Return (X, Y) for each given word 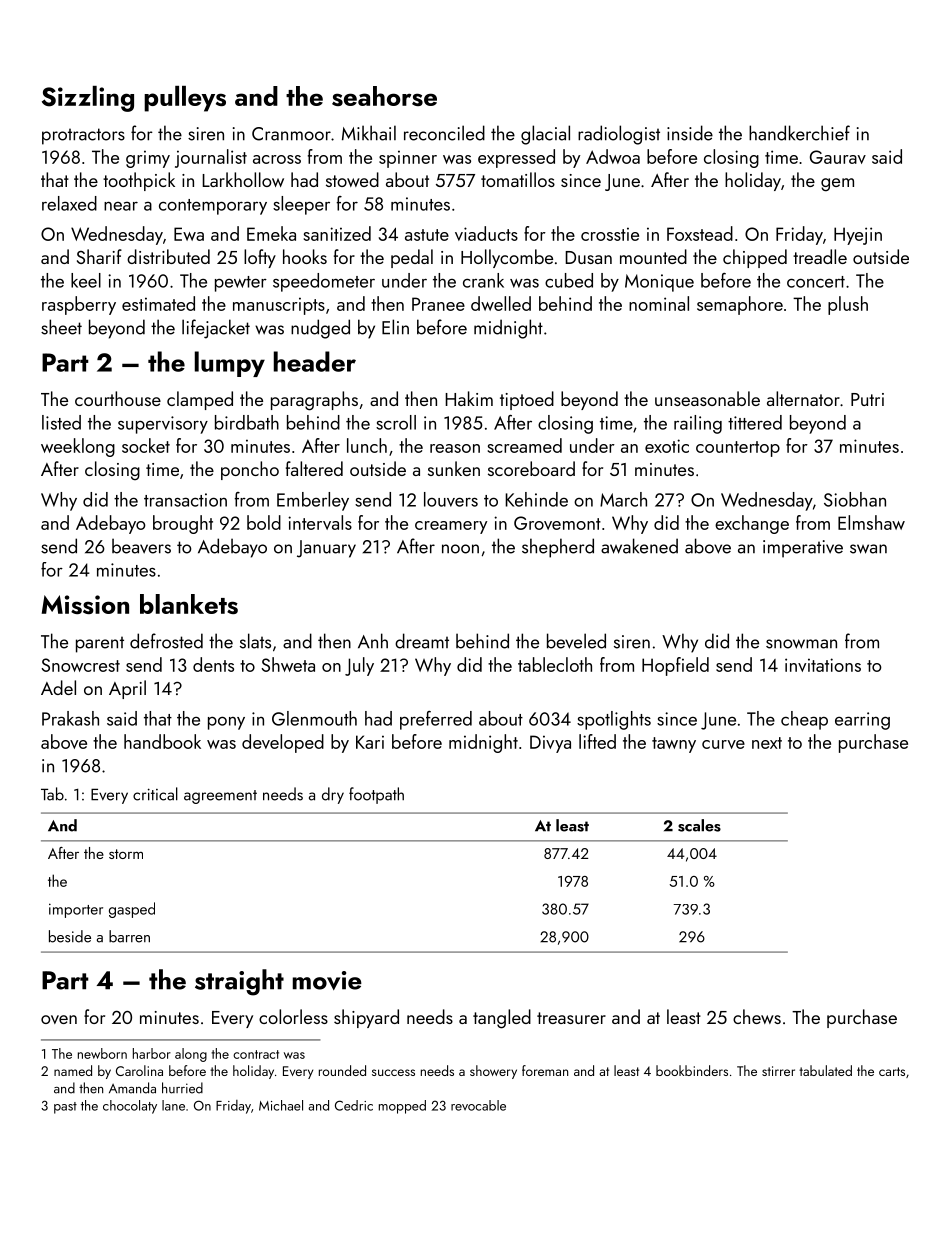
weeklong (78, 447)
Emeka (271, 233)
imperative (803, 549)
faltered (314, 468)
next (767, 743)
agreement (220, 797)
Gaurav (838, 157)
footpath (376, 795)
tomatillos (518, 179)
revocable (478, 1105)
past (65, 1108)
